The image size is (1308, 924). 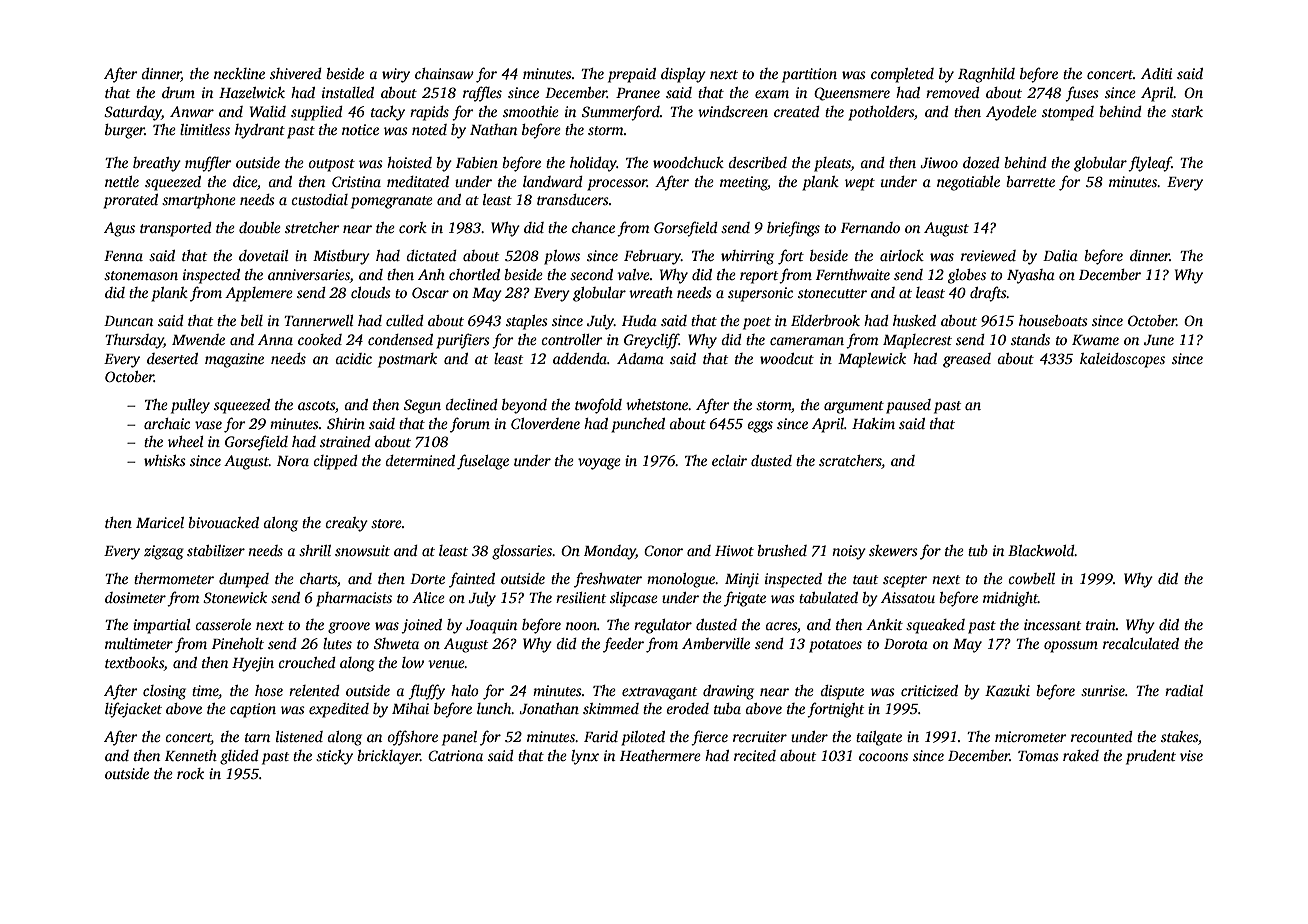 I want to click on glossaries, so click(x=522, y=552).
